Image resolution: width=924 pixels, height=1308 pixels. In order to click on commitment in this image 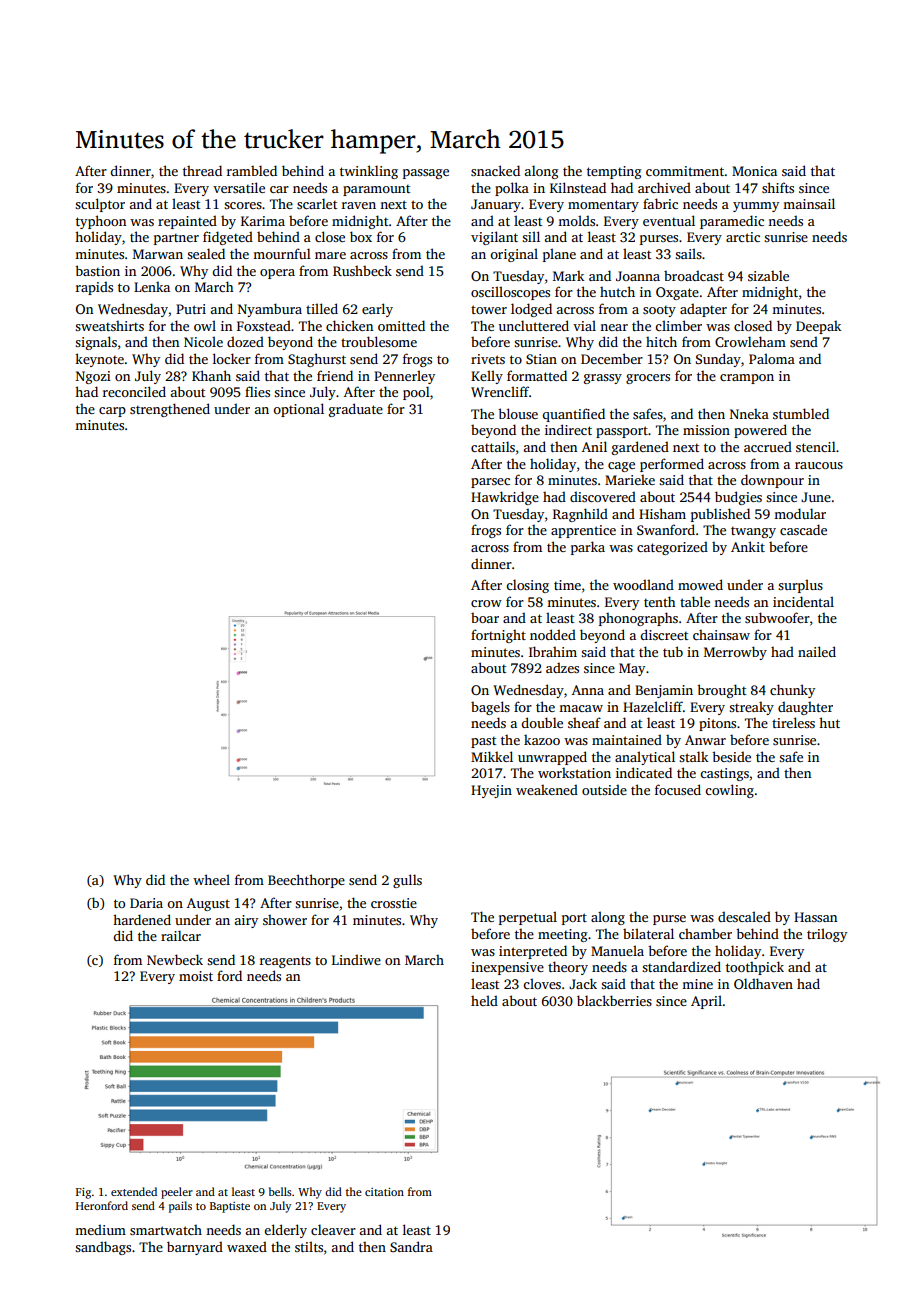, I will do `click(685, 171)`.
